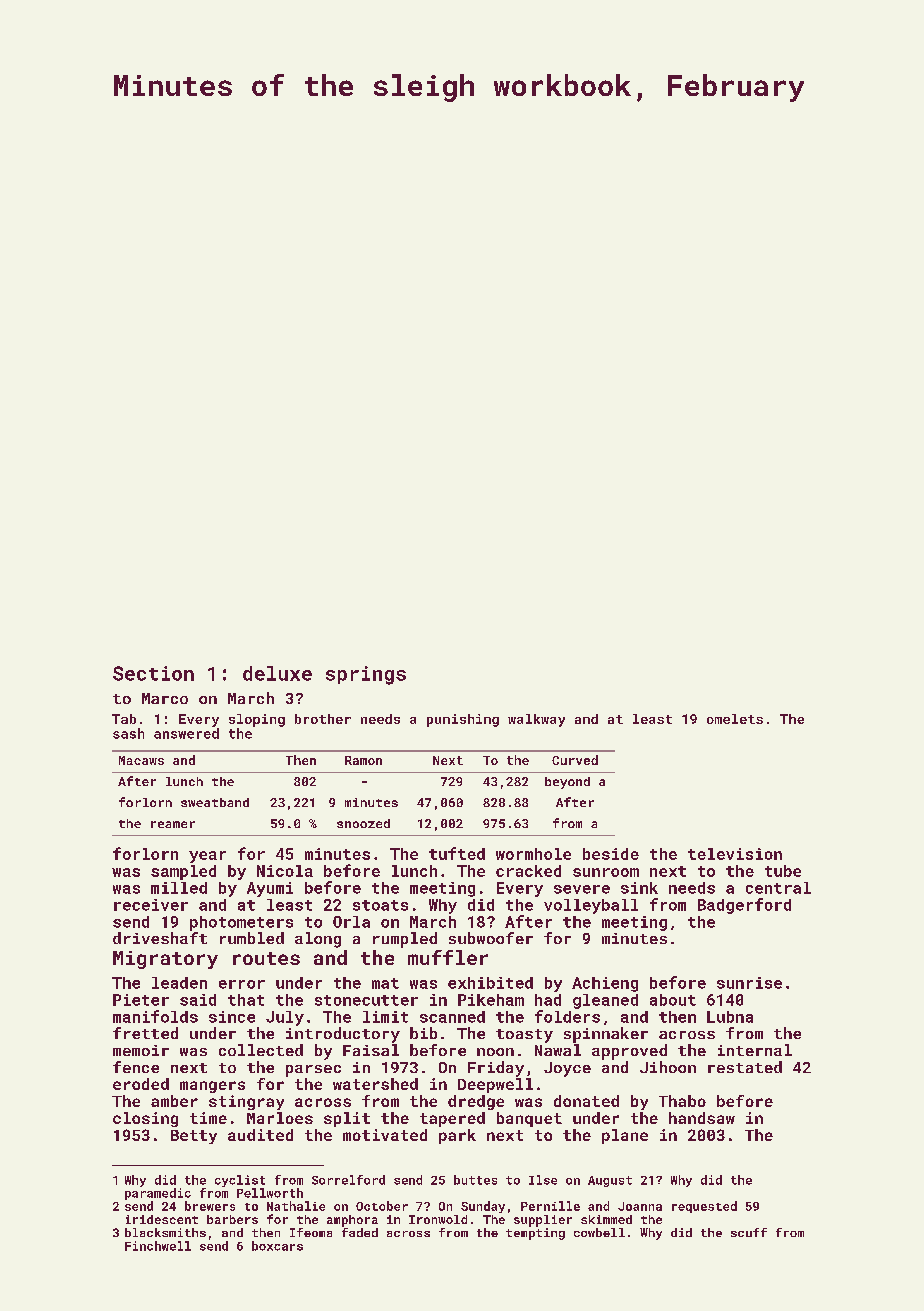  What do you see at coordinates (145, 1033) in the document?
I see `fretted` at bounding box center [145, 1033].
